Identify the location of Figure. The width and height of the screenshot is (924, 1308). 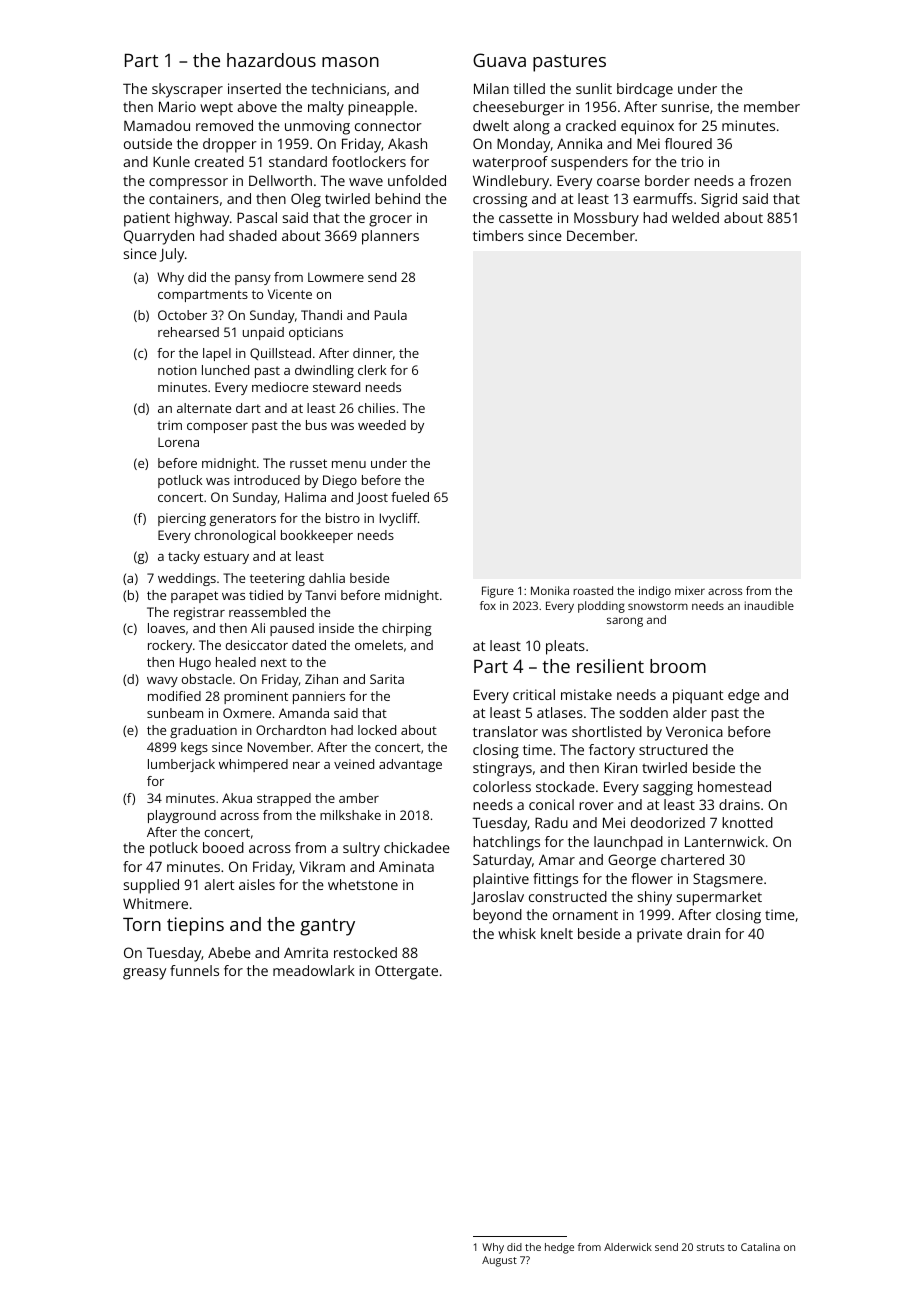
(498, 592).
